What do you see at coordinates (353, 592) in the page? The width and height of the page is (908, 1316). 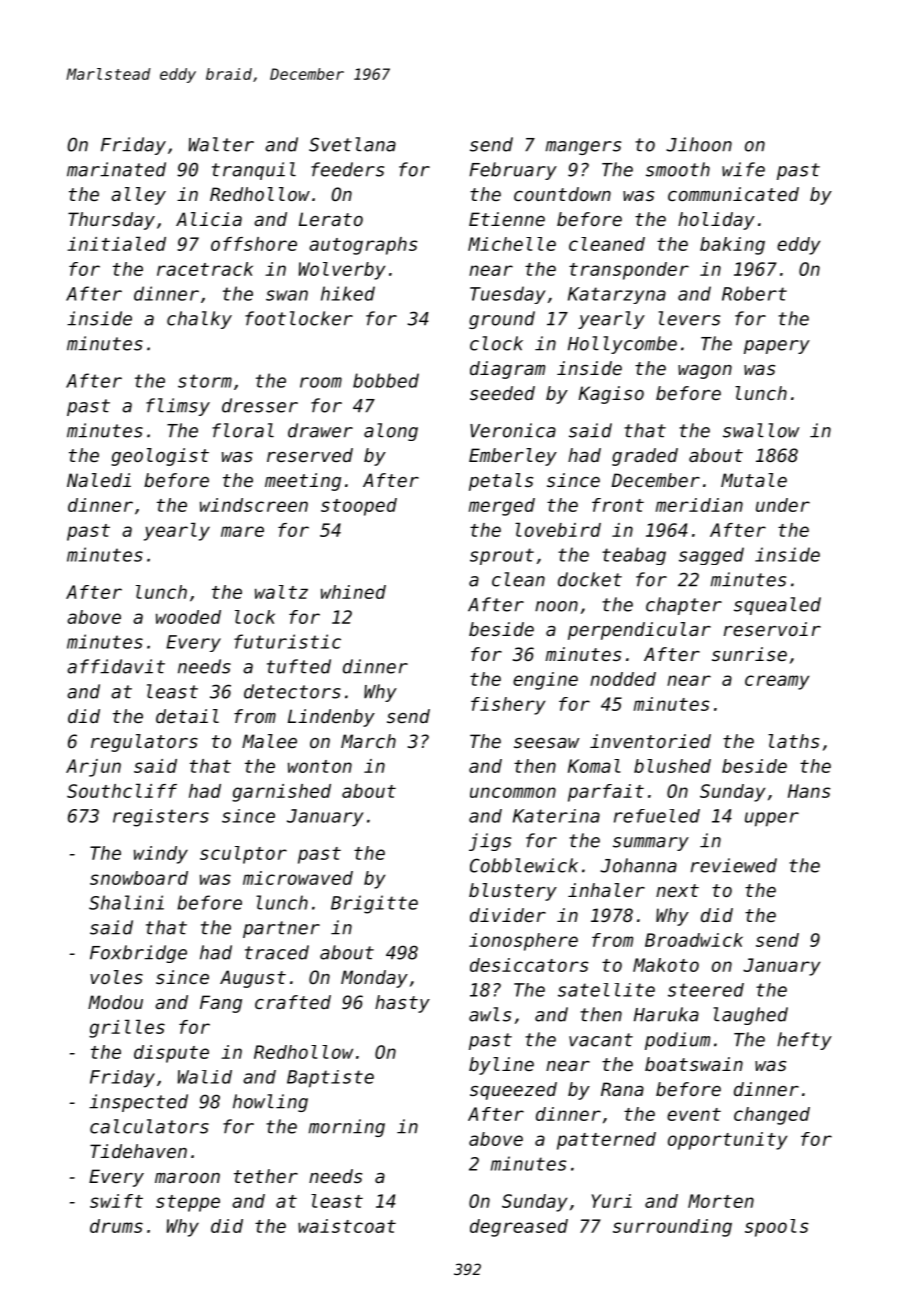 I see `whined` at bounding box center [353, 592].
